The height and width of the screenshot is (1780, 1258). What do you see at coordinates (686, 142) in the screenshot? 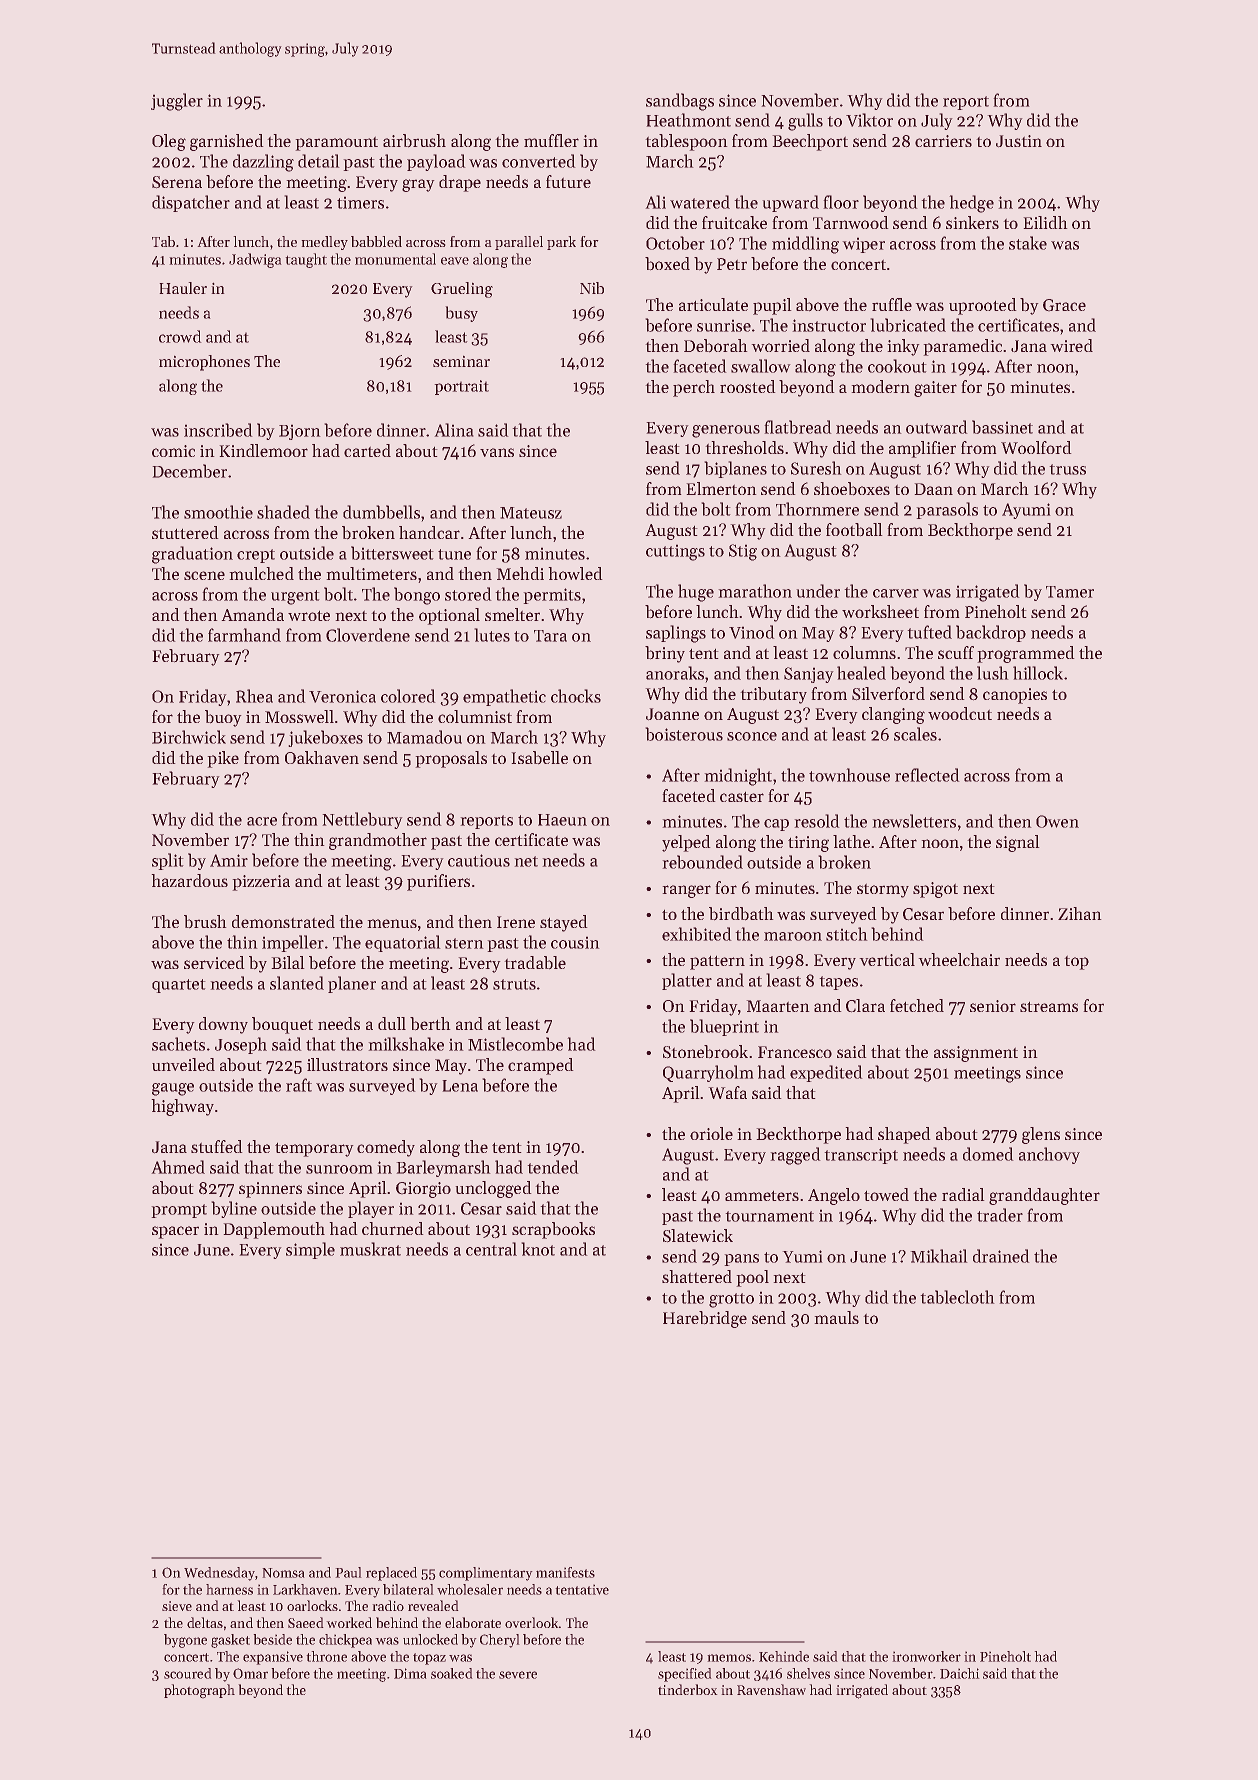
I see `tablespoon` at bounding box center [686, 142].
